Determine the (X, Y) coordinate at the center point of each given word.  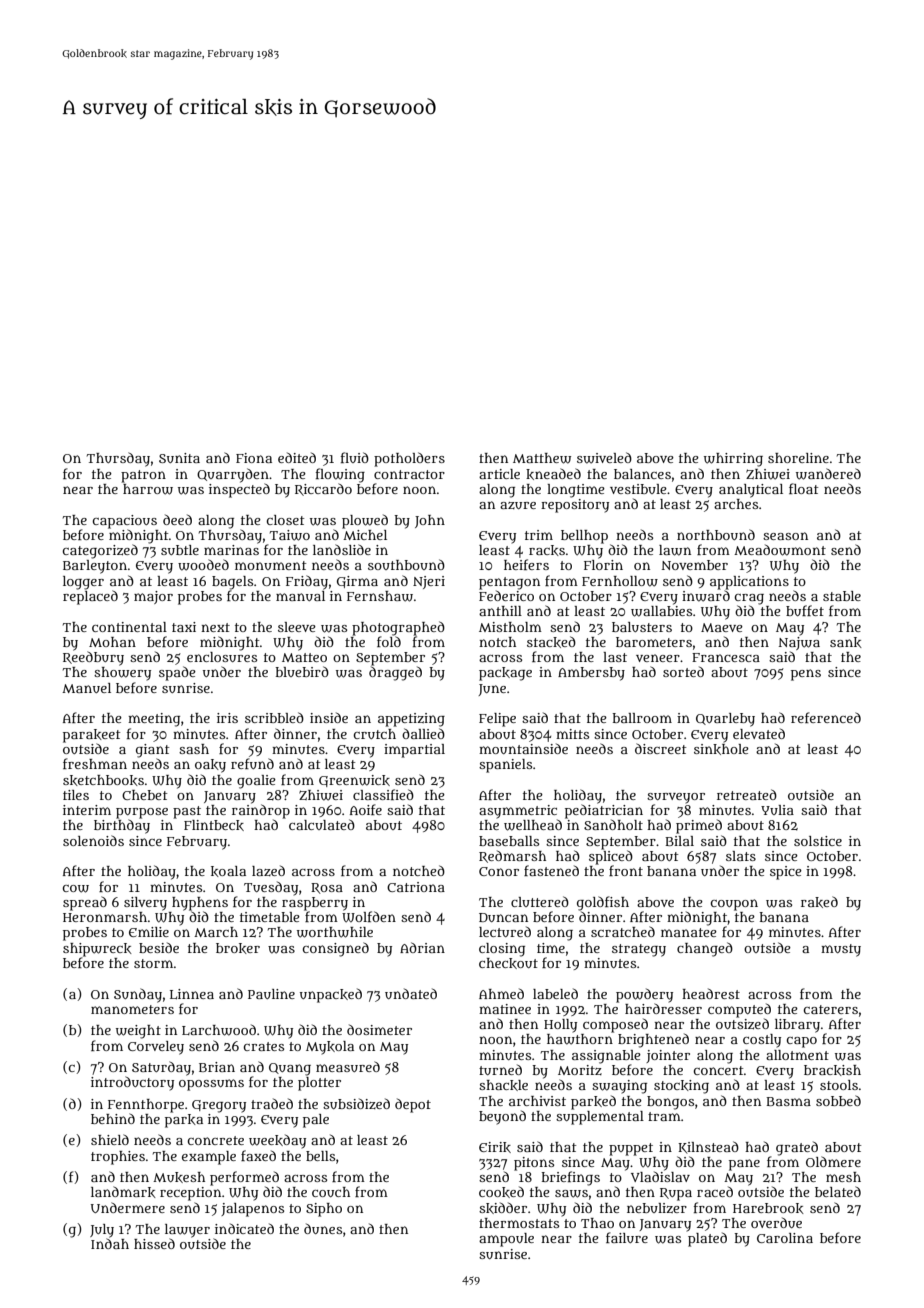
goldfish (603, 903)
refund (252, 763)
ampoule (506, 1240)
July (102, 1231)
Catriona (416, 887)
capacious (124, 522)
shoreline (798, 458)
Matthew (542, 458)
